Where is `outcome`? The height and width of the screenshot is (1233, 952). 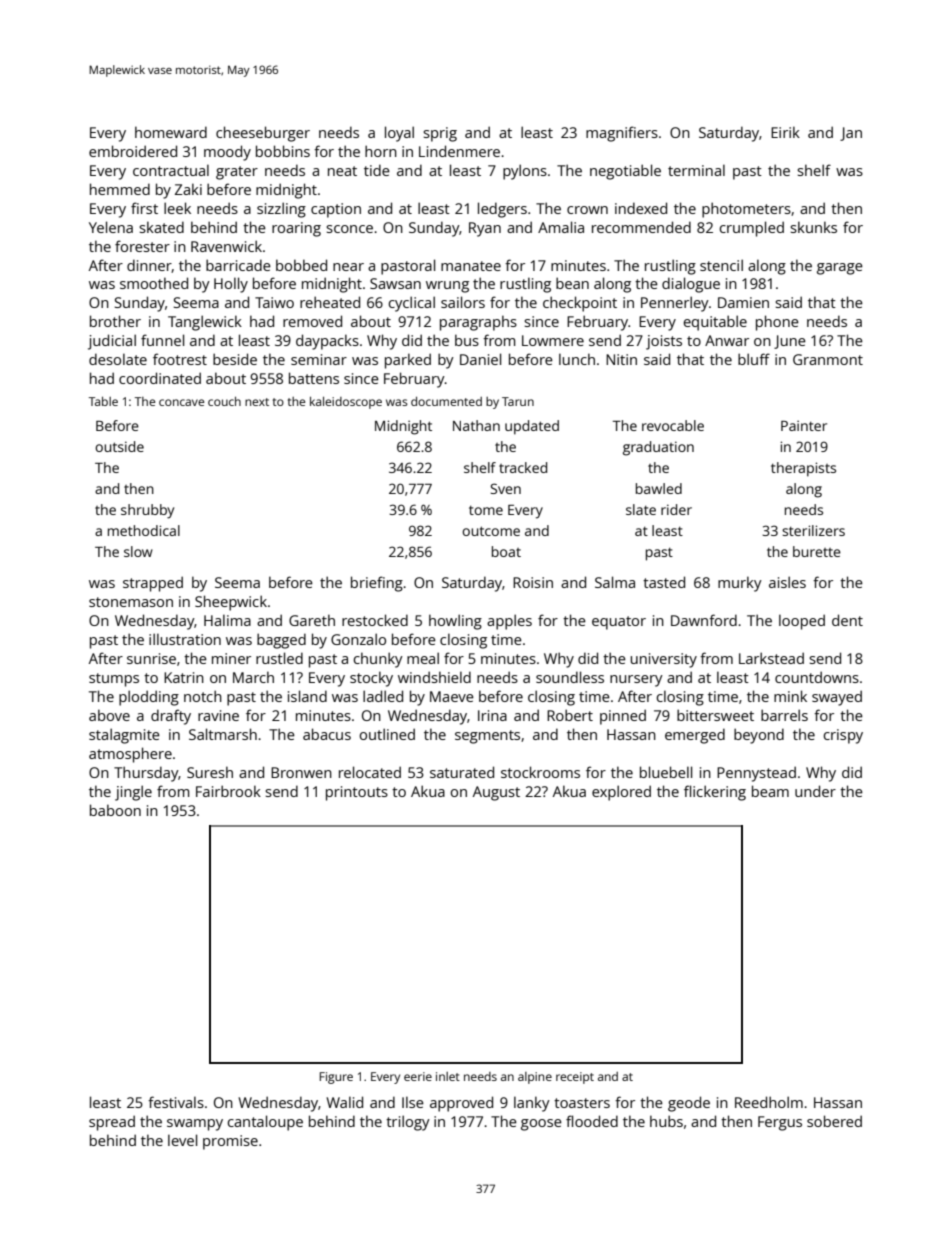 outcome is located at coordinates (491, 531).
